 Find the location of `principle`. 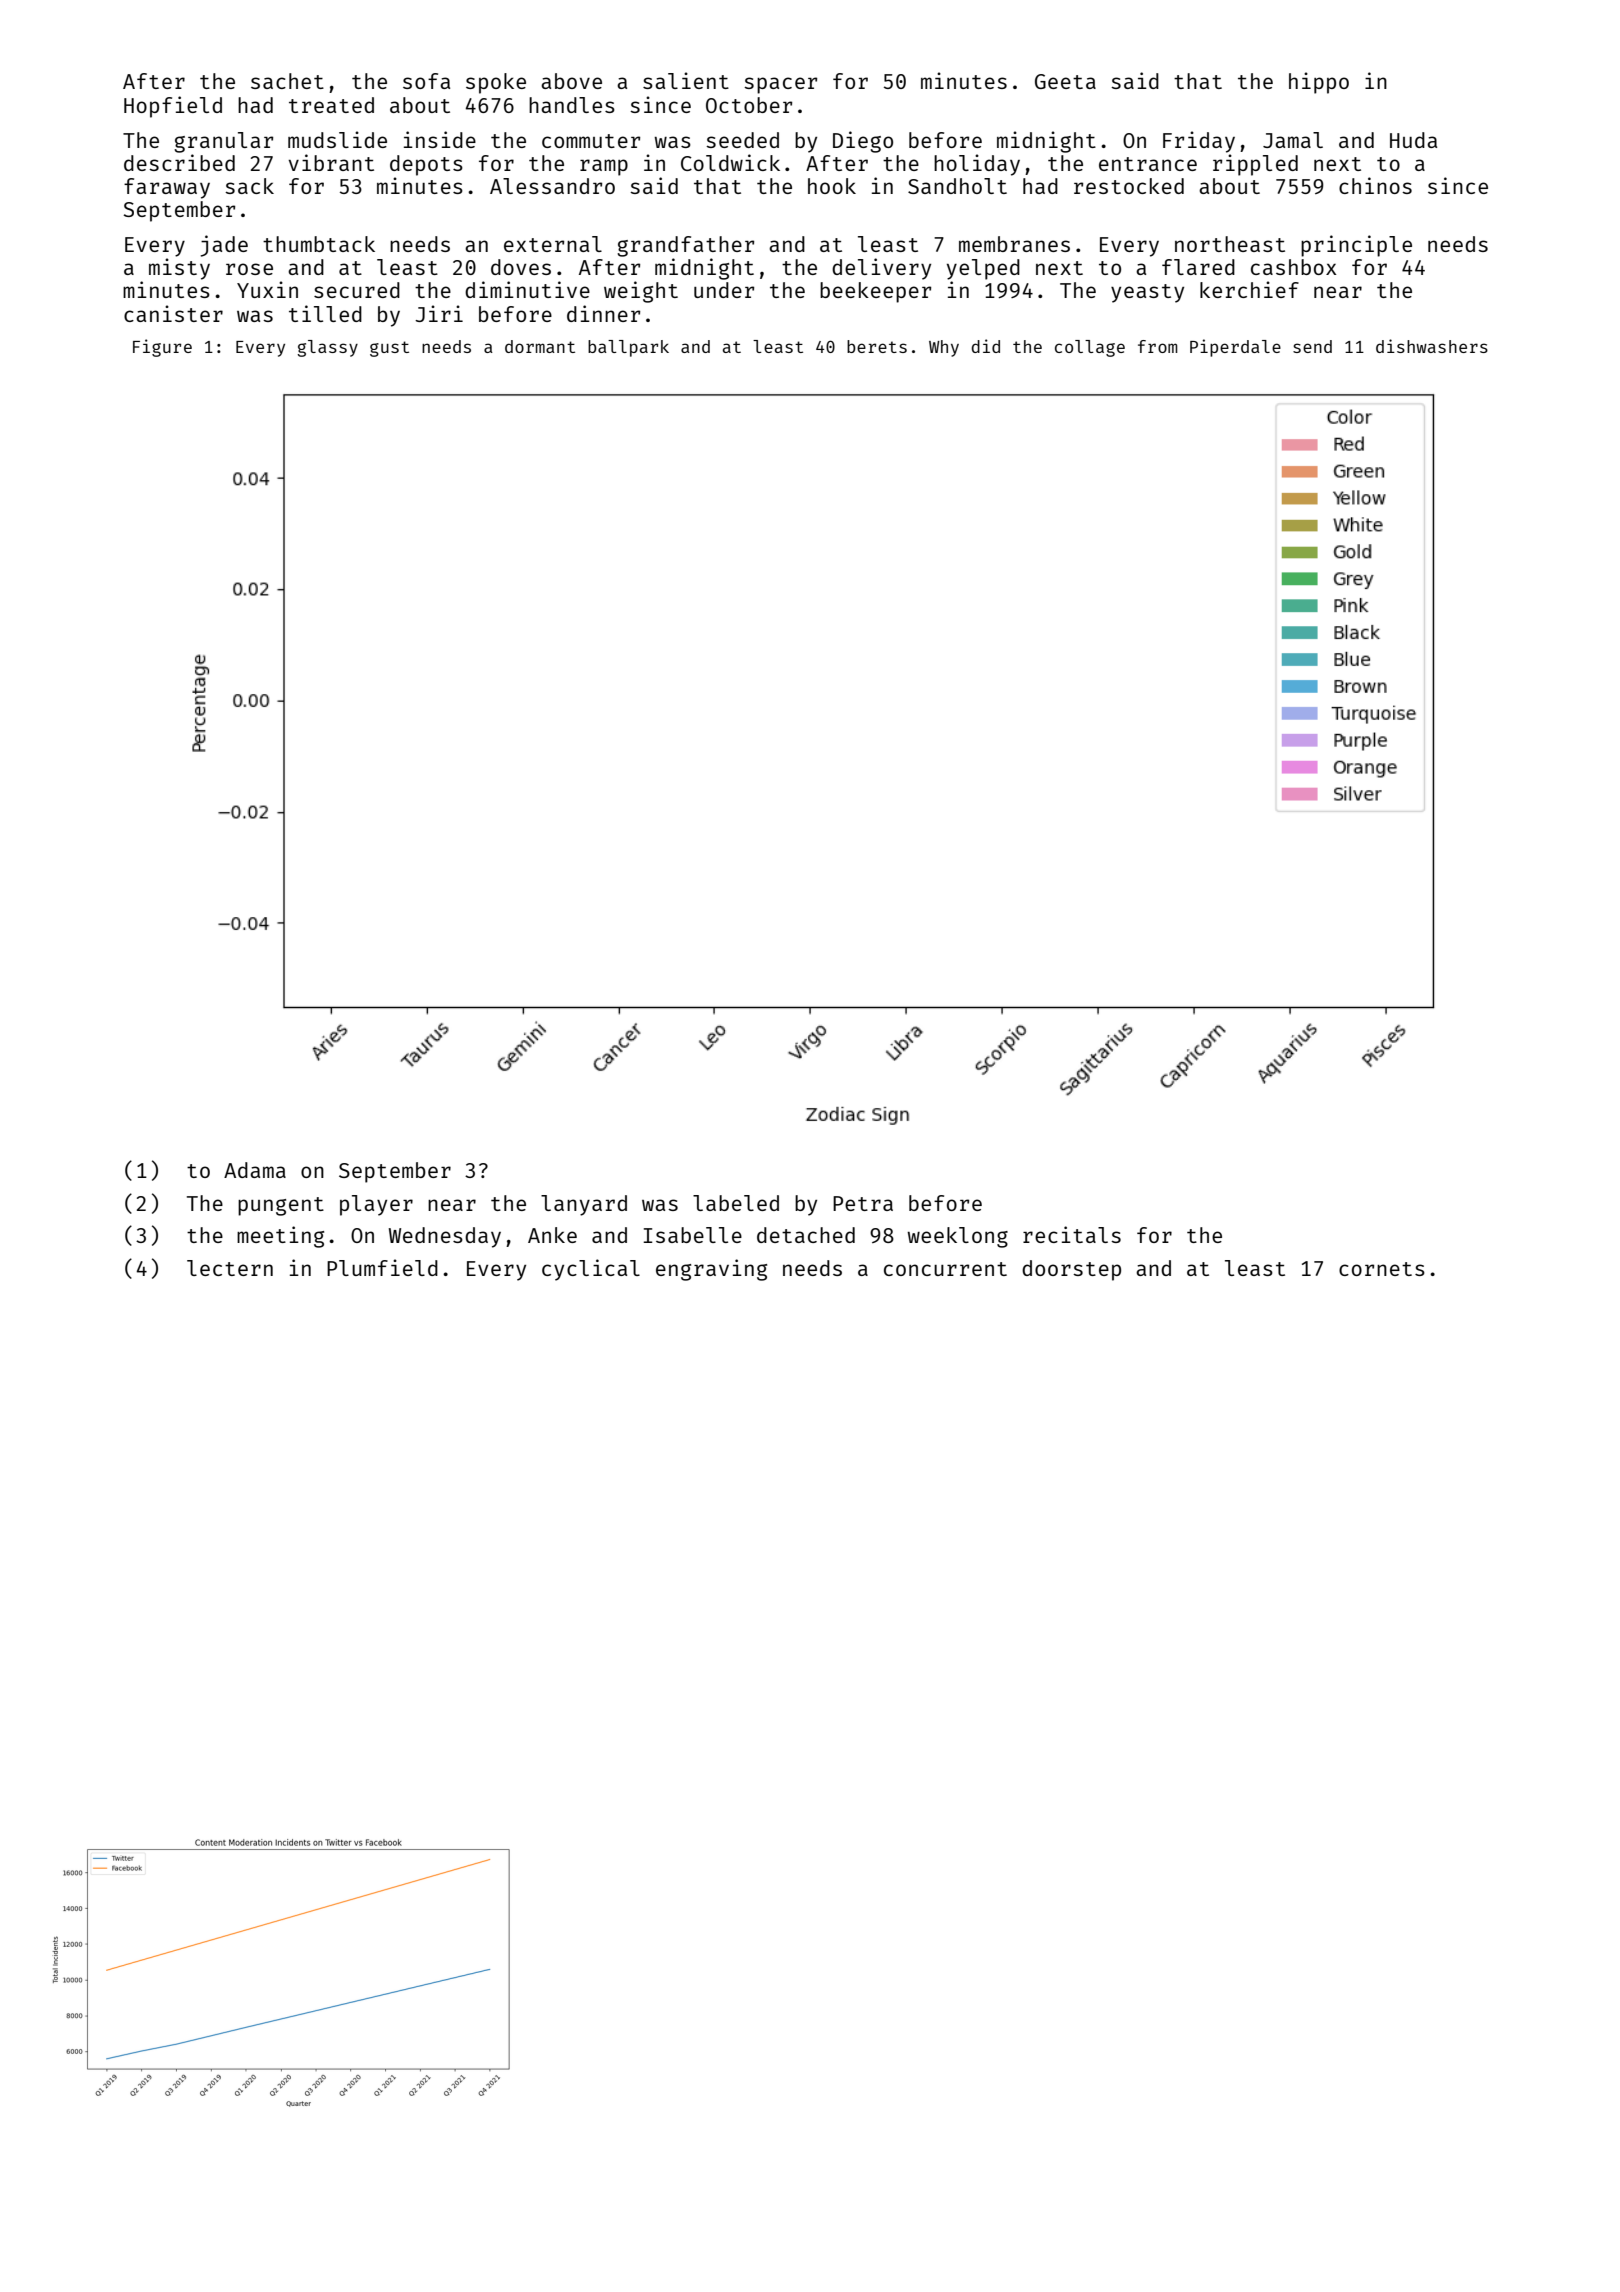

principle is located at coordinates (1356, 246).
